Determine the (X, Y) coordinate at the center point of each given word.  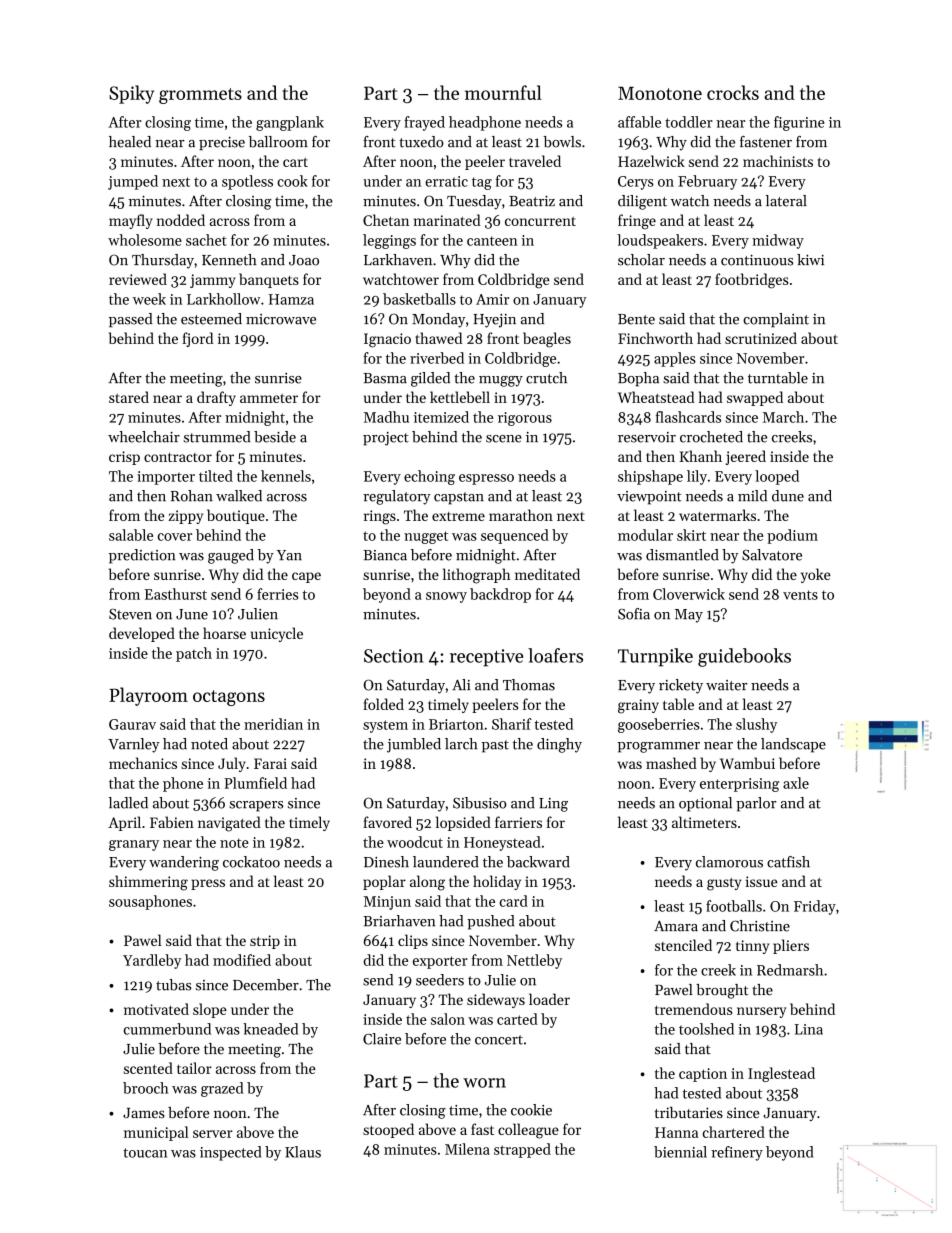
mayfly (131, 221)
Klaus (303, 1152)
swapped (755, 398)
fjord (198, 339)
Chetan (386, 220)
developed (142, 634)
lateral (786, 201)
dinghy (559, 745)
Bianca (385, 555)
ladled (128, 803)
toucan (145, 1153)
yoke (816, 575)
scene (504, 439)
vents (800, 595)
